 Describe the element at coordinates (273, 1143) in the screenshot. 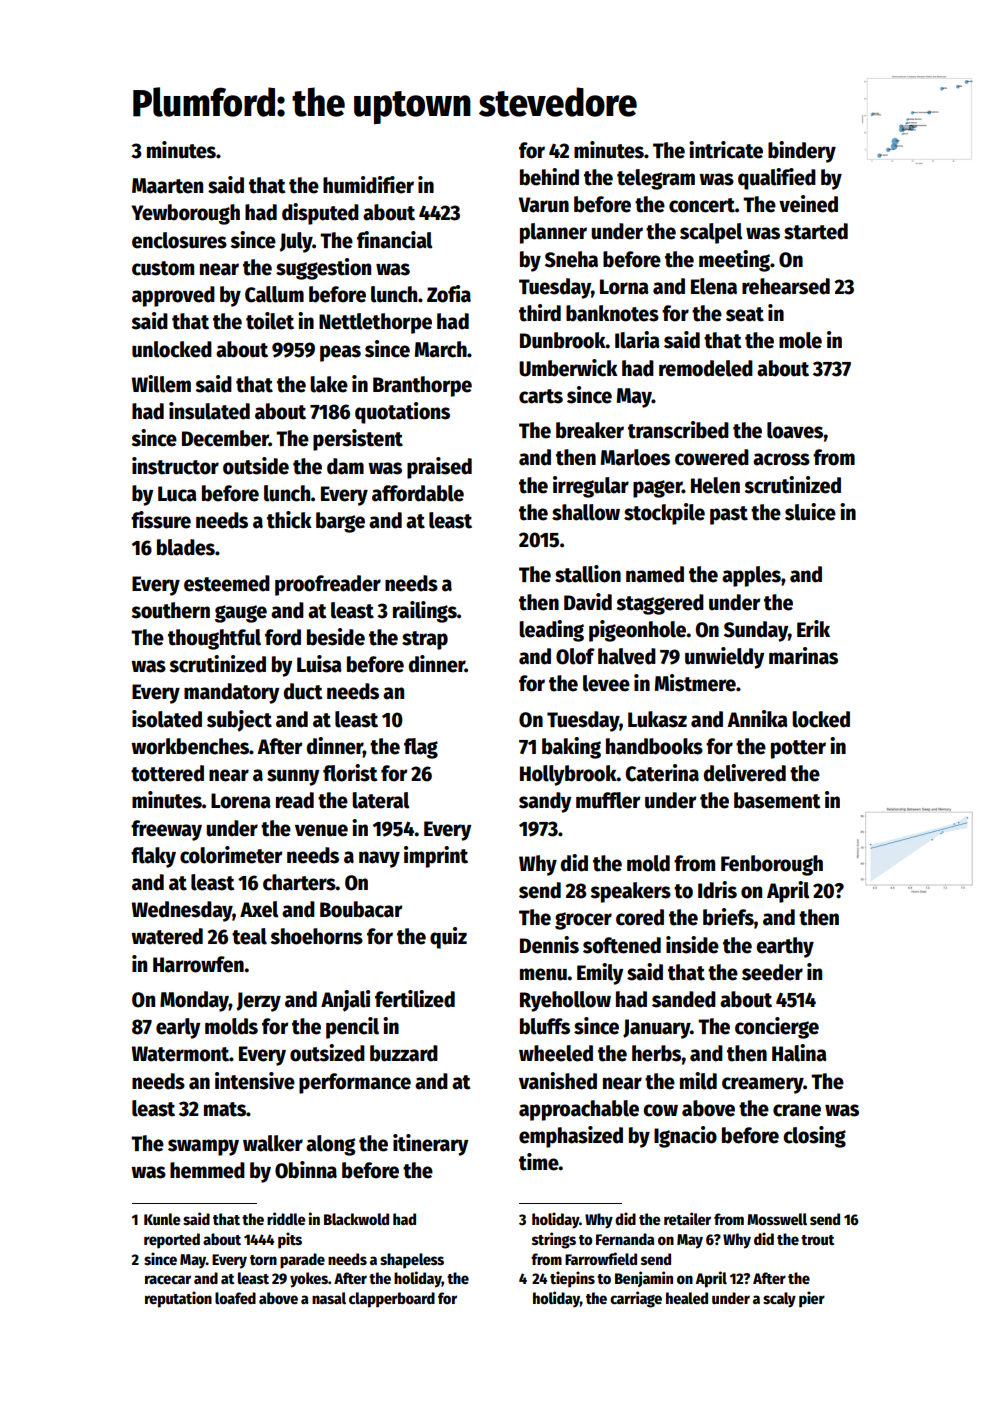

I see `walker` at that location.
